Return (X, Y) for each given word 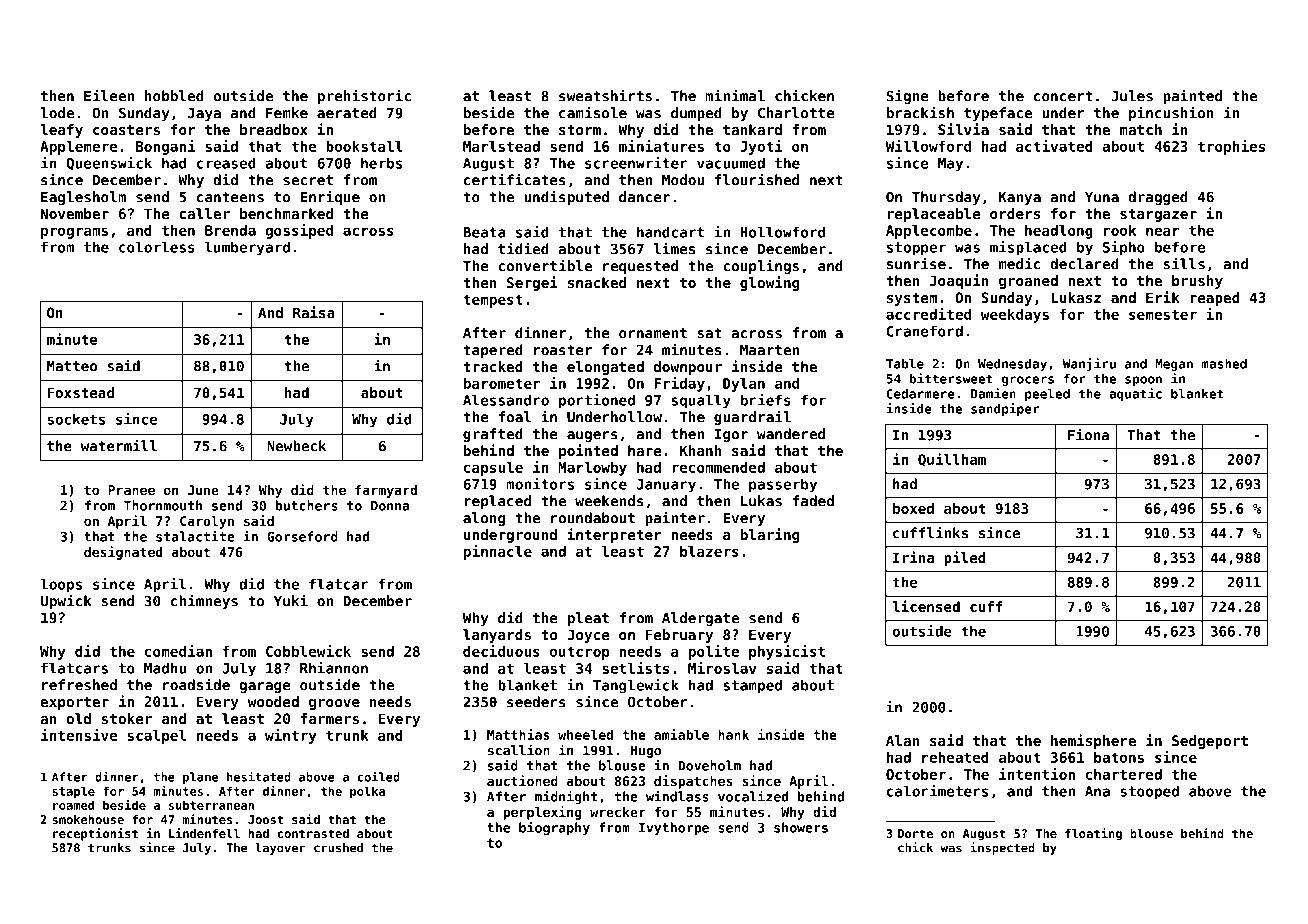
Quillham (952, 460)
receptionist (95, 834)
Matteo (72, 366)
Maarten (769, 350)
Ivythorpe (674, 829)
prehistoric (364, 96)
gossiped (299, 231)
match (1141, 129)
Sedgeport (1210, 742)
